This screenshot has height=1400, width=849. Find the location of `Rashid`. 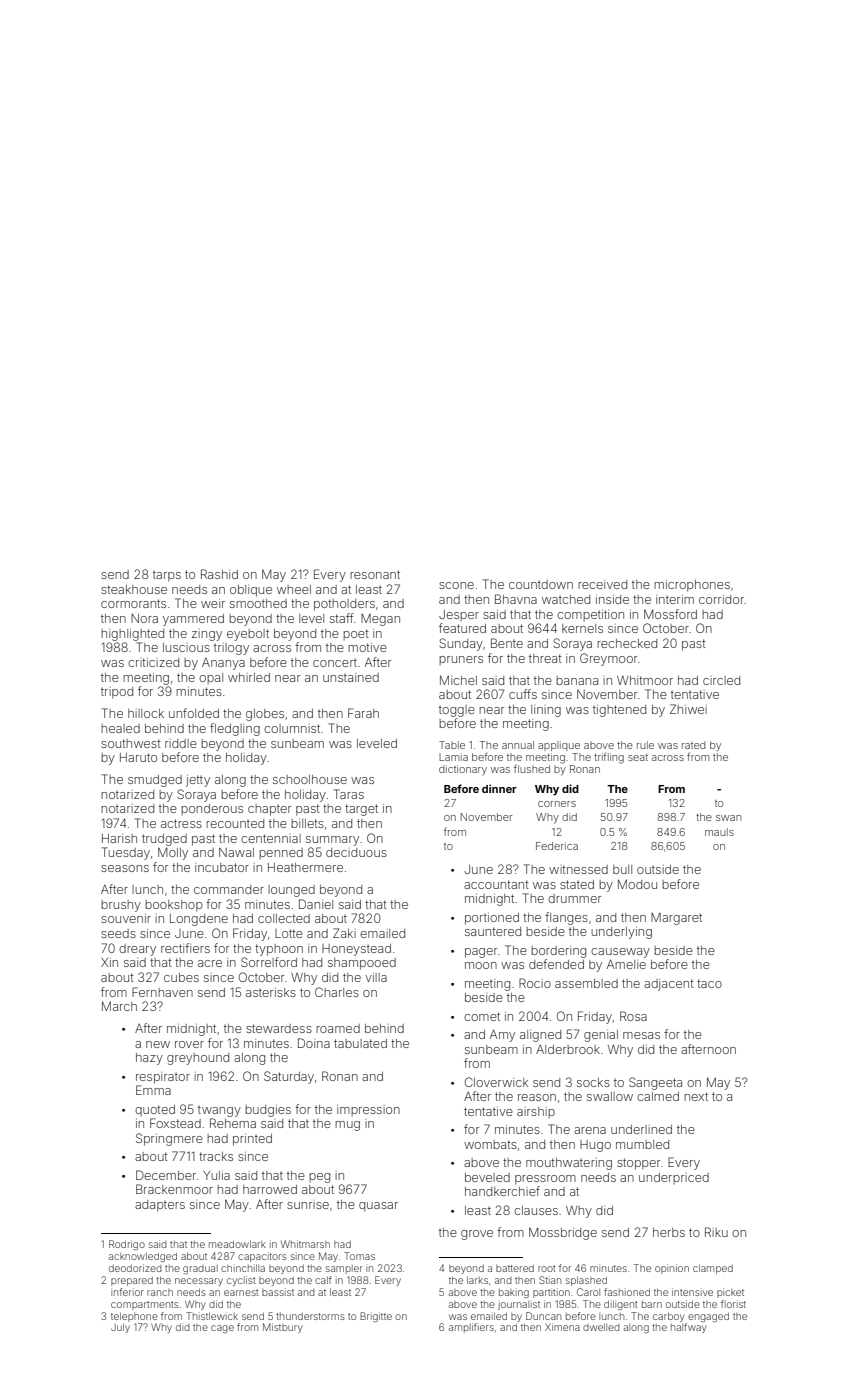

Rashid is located at coordinates (219, 574).
